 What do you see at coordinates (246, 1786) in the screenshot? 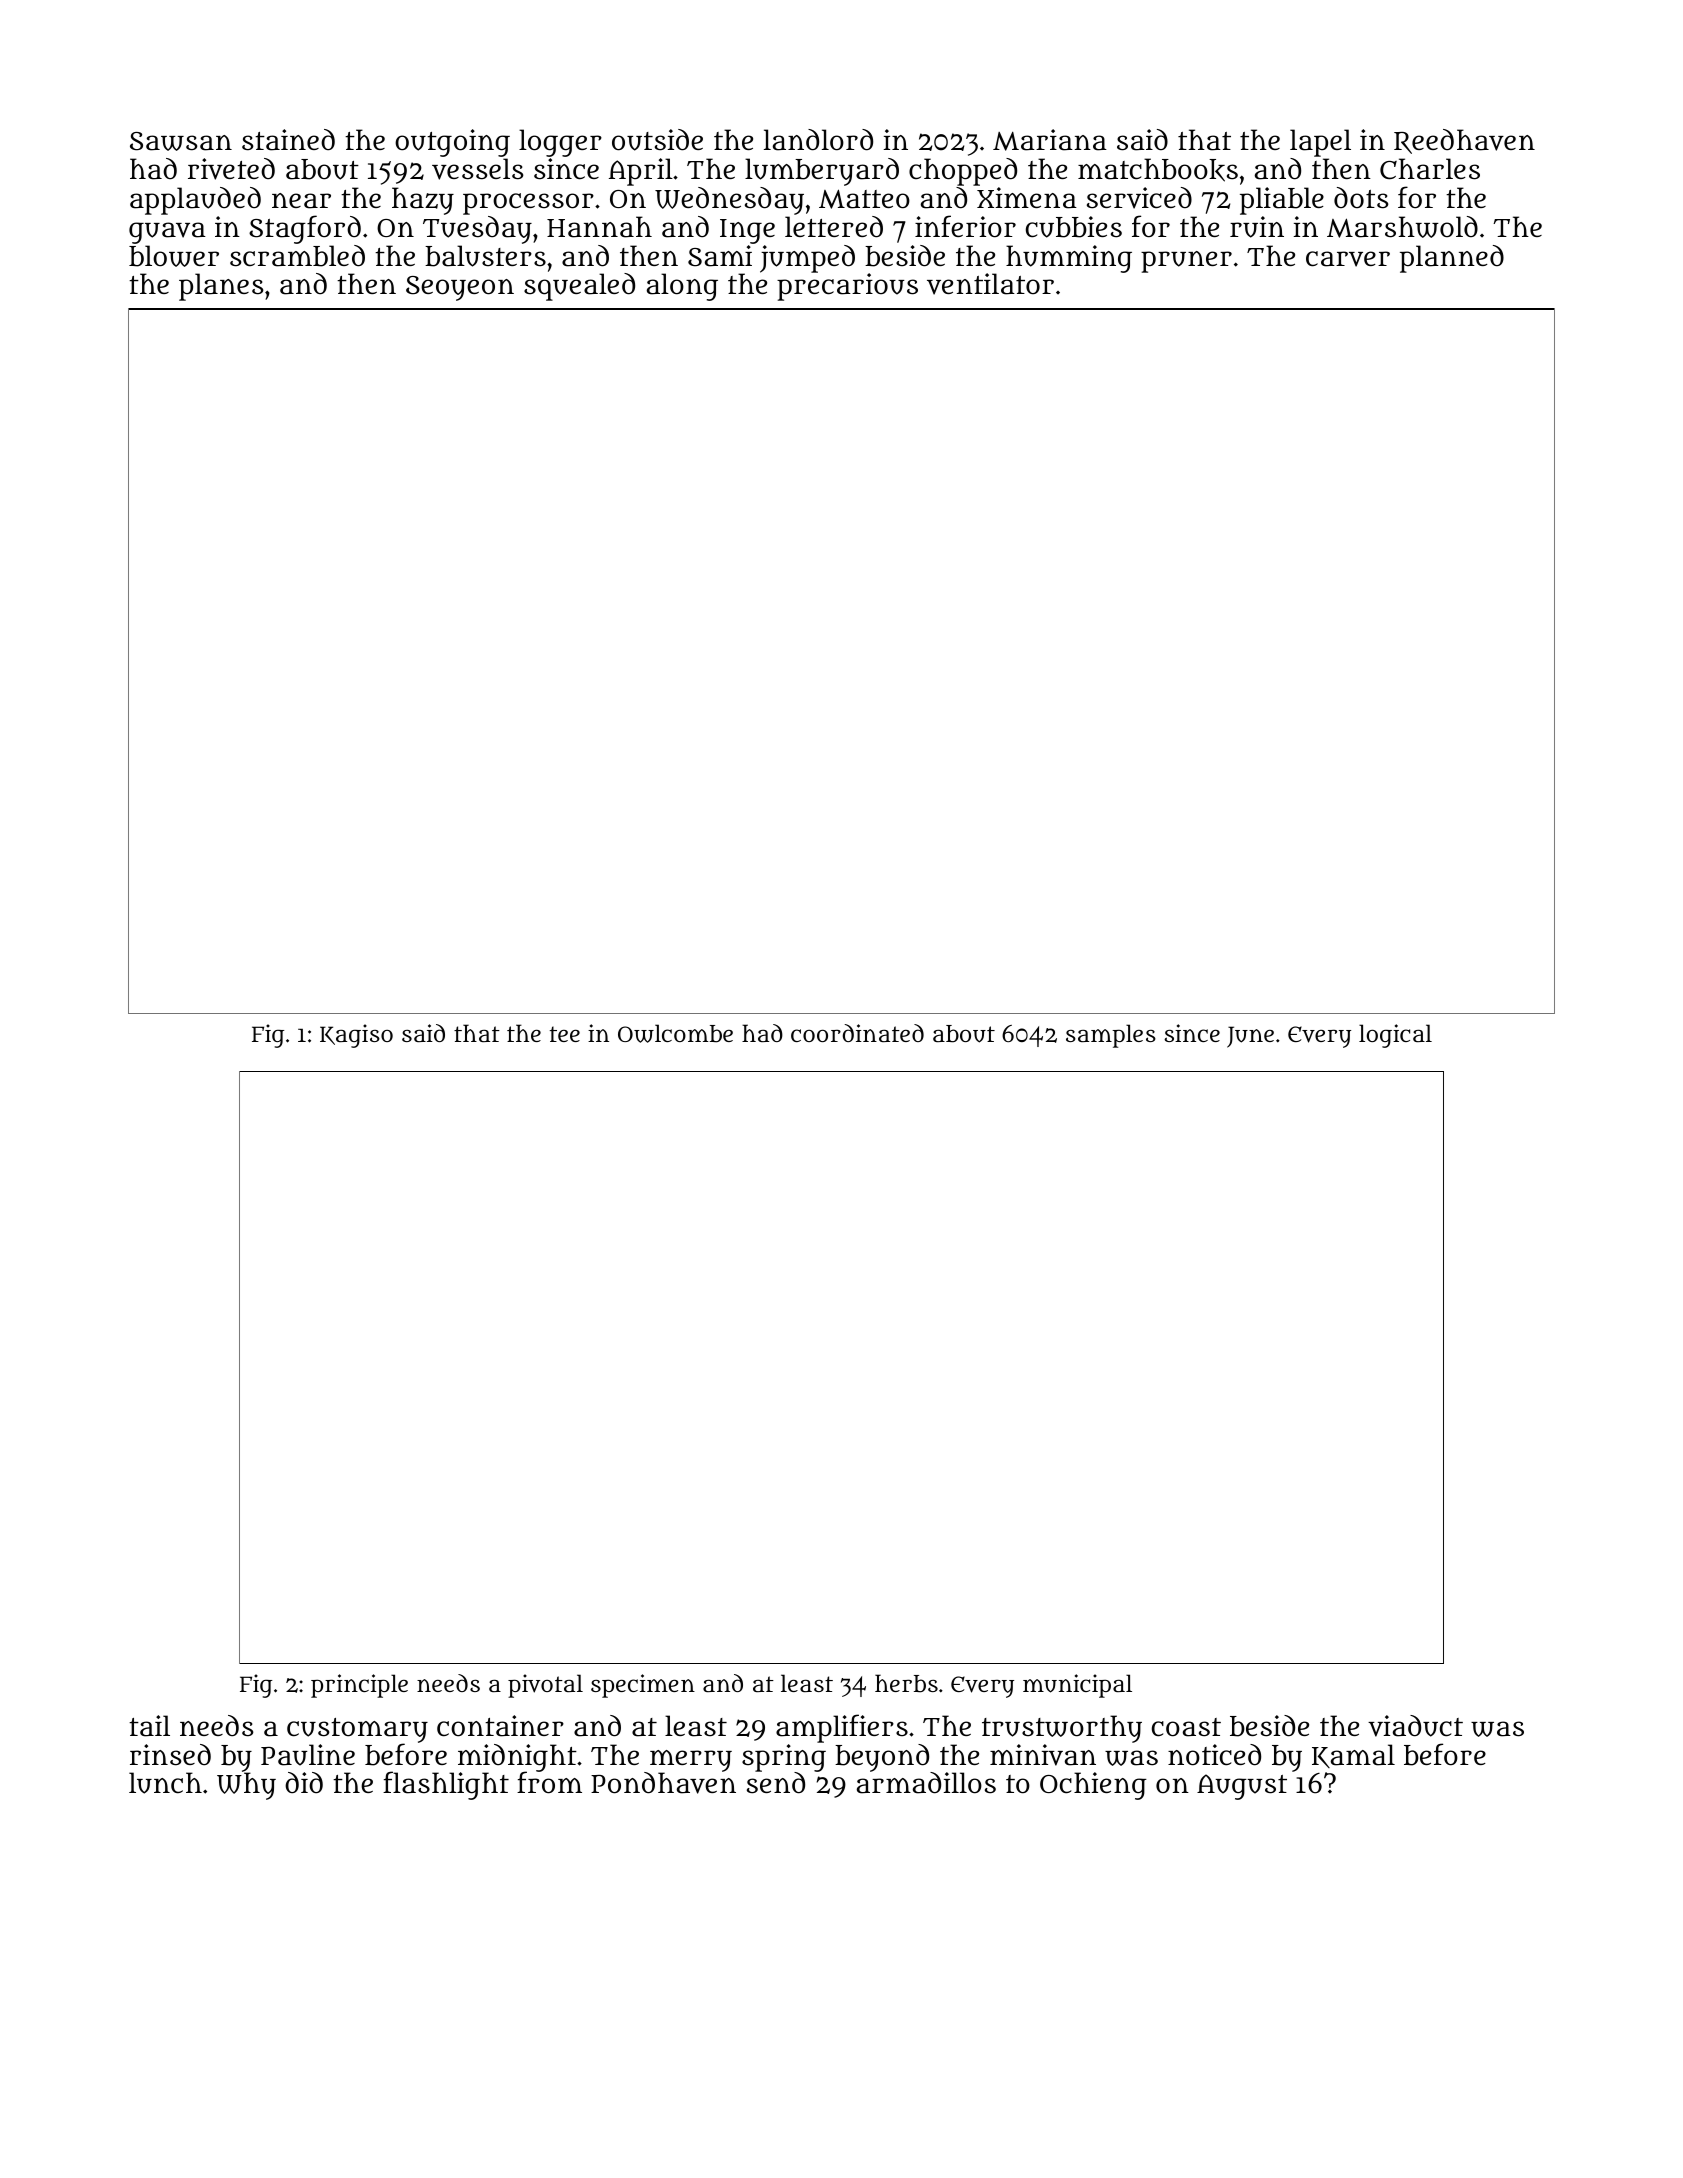
I see `Why` at bounding box center [246, 1786].
